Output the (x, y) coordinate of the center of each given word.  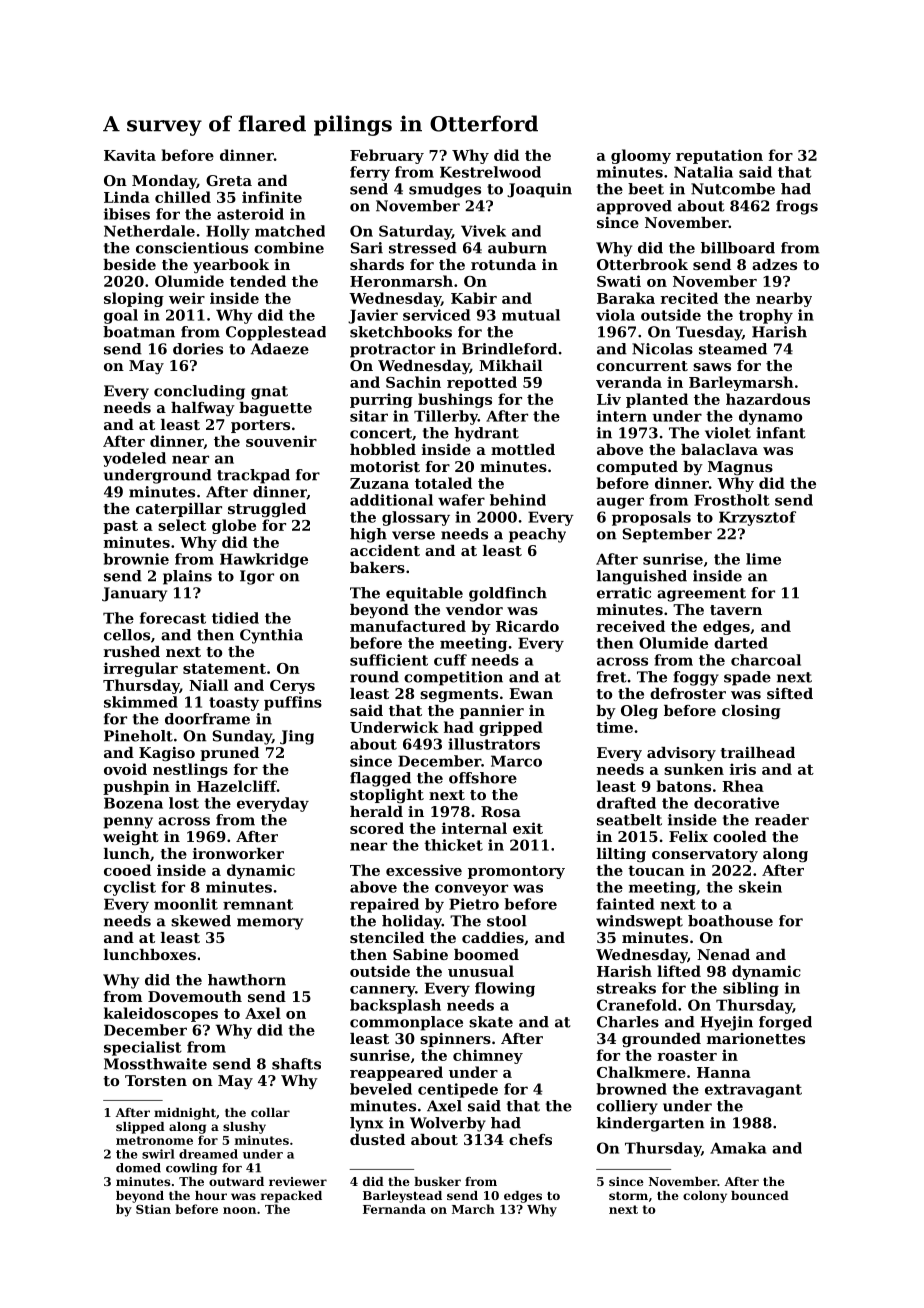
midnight (185, 1114)
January (134, 594)
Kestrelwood (490, 172)
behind (518, 500)
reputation (719, 156)
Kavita (130, 155)
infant (781, 433)
